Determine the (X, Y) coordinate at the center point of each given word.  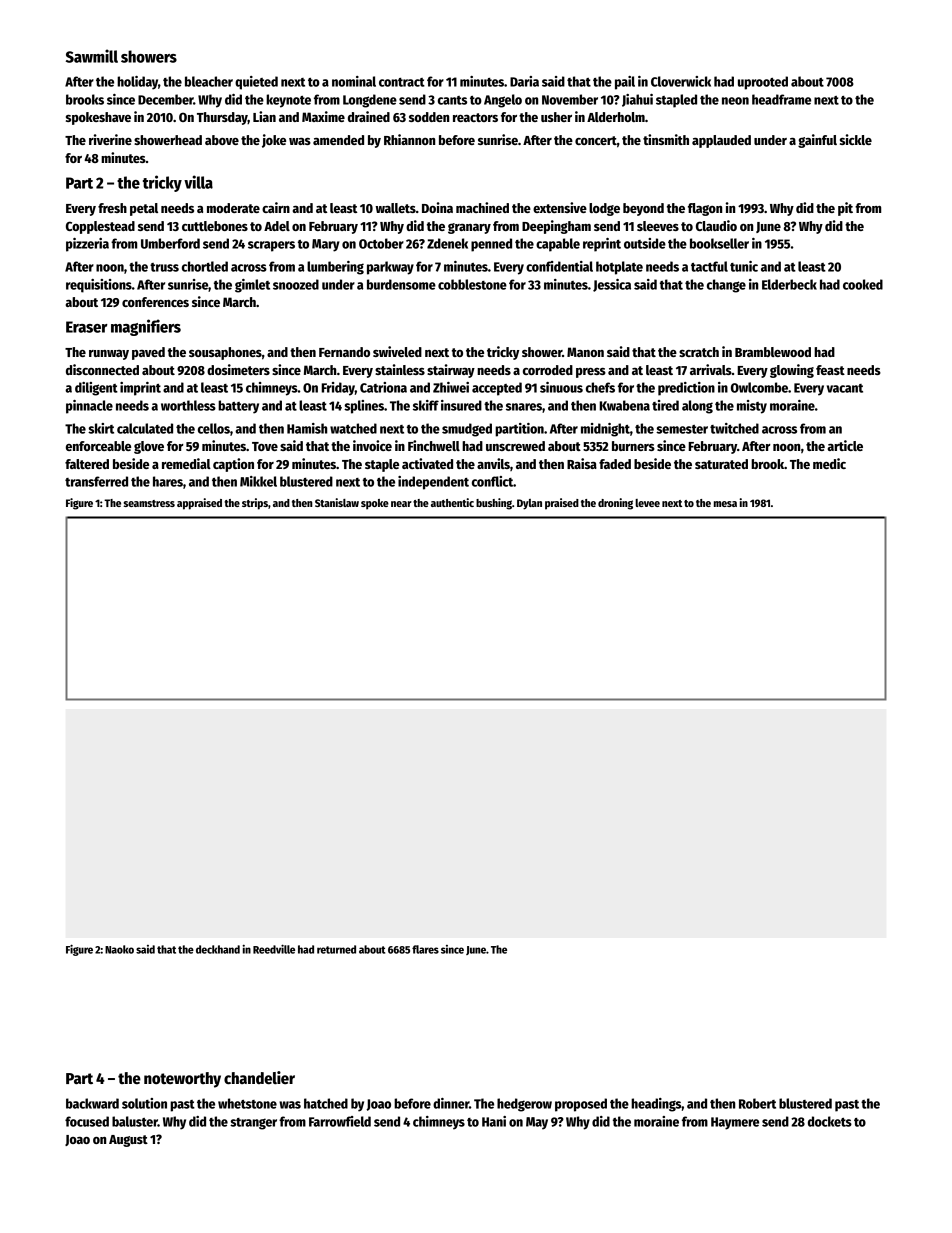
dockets (830, 1121)
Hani (494, 1121)
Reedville (274, 949)
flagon (705, 209)
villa (198, 182)
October (381, 243)
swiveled (397, 351)
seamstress (149, 503)
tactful (709, 266)
